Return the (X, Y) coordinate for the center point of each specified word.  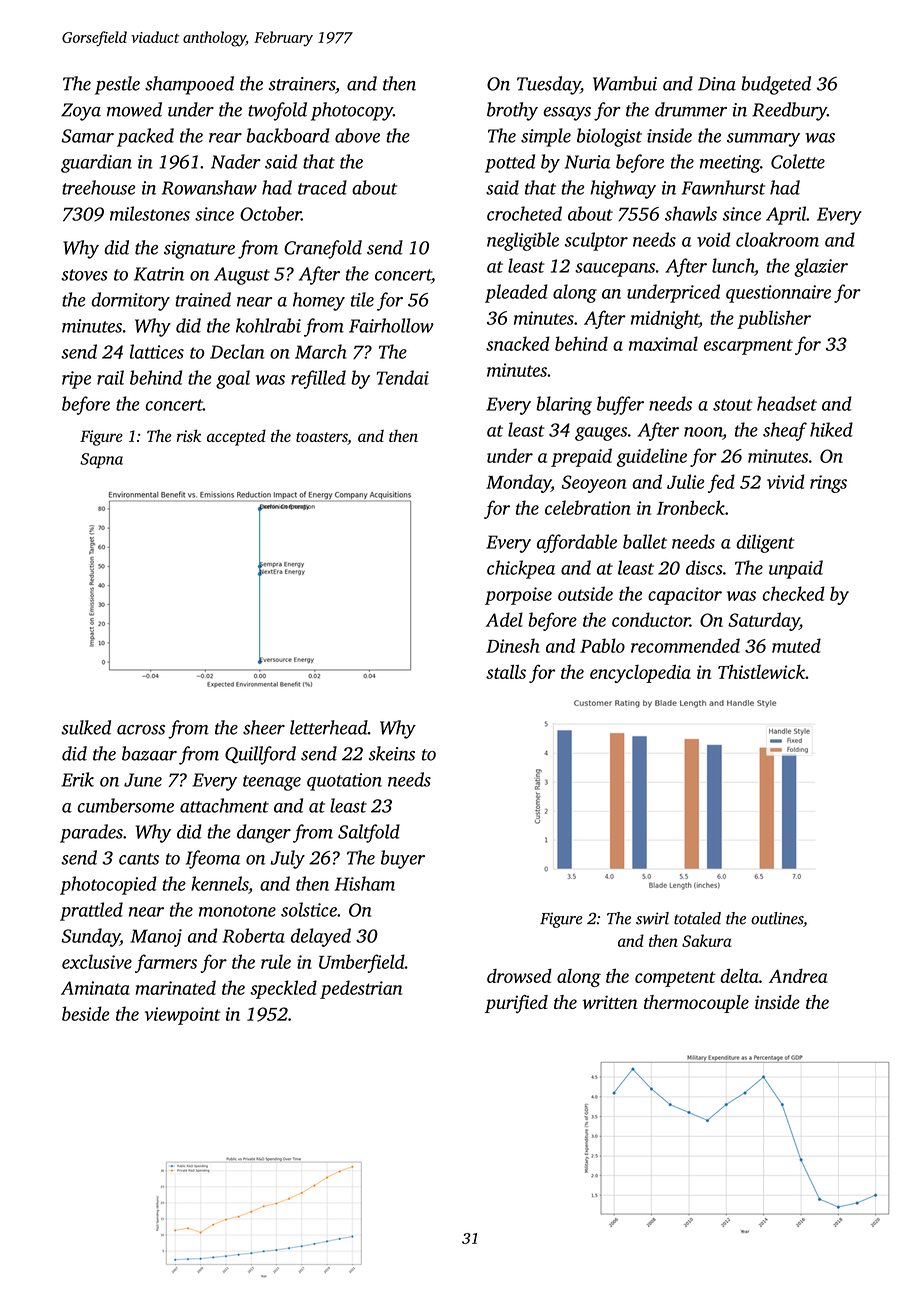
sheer (264, 727)
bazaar (149, 753)
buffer (620, 405)
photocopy (352, 111)
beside (86, 1013)
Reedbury (789, 111)
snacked (518, 343)
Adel (504, 619)
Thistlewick (761, 671)
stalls (506, 671)
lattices (157, 351)
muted (796, 645)
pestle (117, 85)
